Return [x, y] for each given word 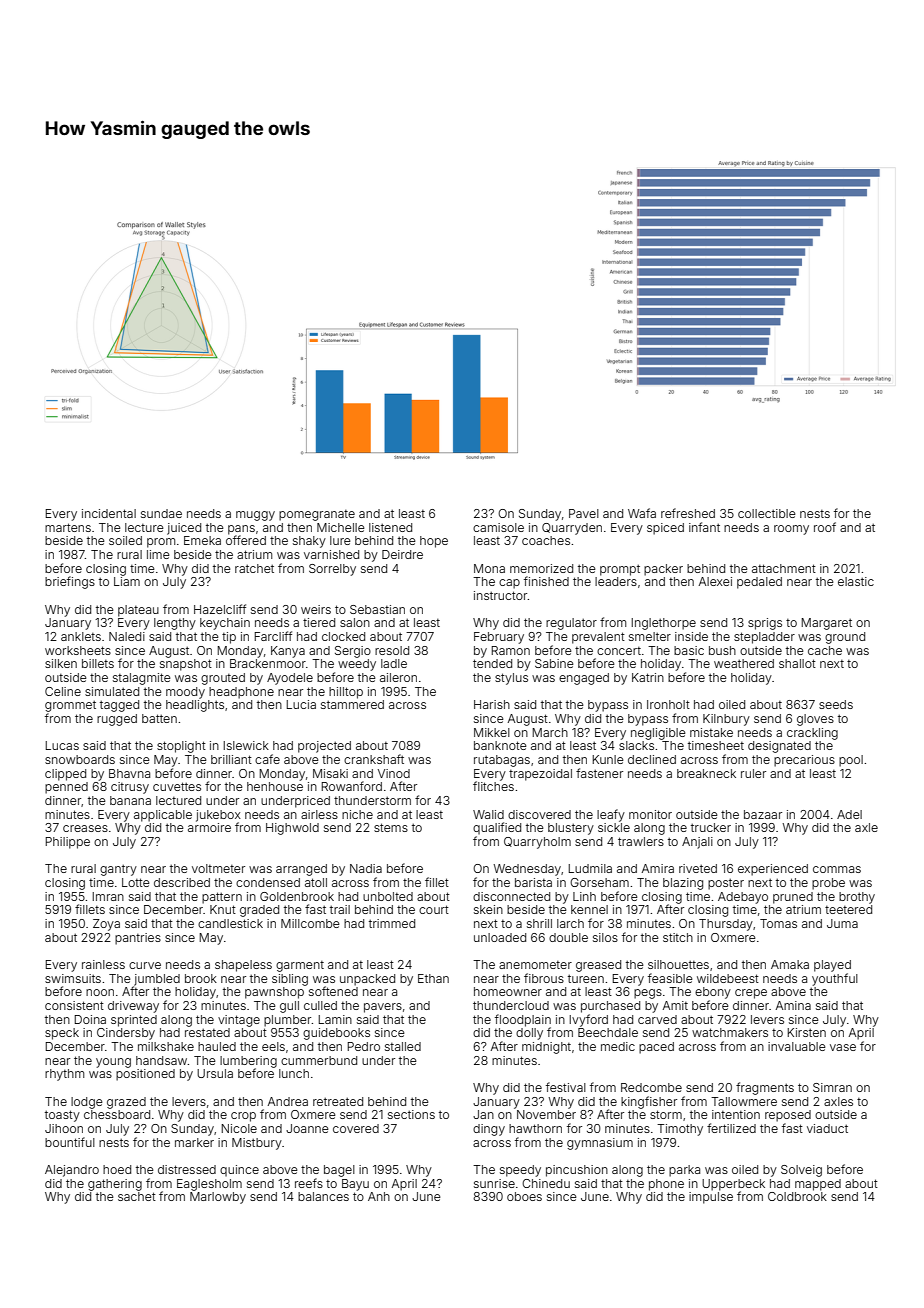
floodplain [523, 1020]
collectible [767, 513]
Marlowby [218, 1198]
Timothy [680, 1130]
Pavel [584, 513]
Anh [379, 1196]
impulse [711, 1198]
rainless [103, 964]
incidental [109, 513]
